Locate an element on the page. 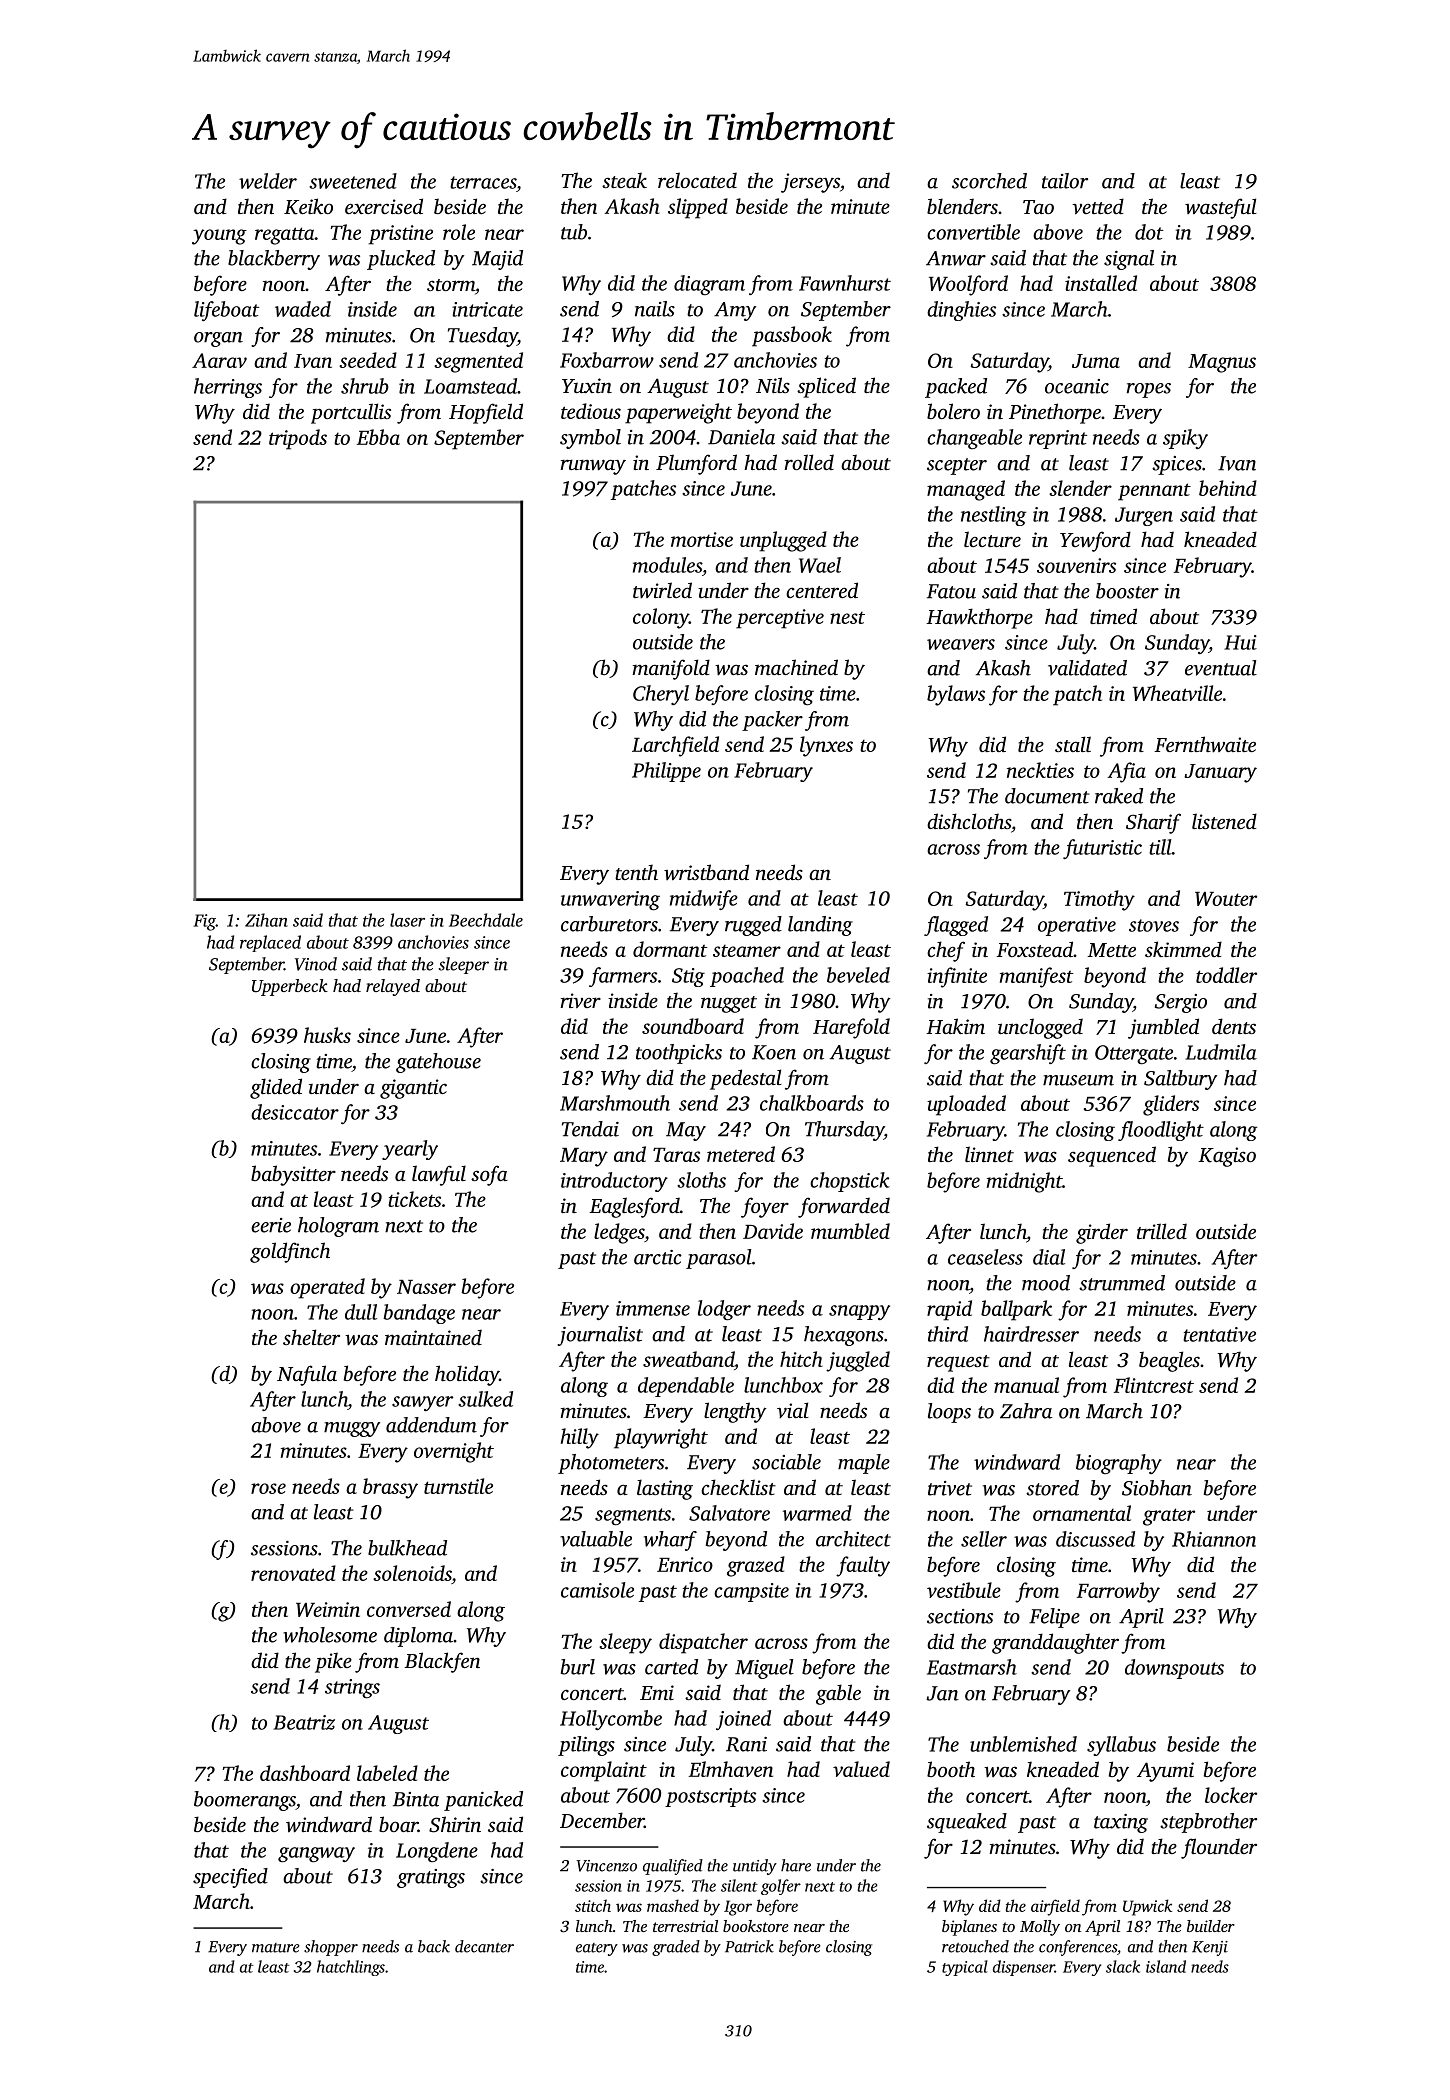 The width and height of the page is (1450, 2100). perceptive is located at coordinates (780, 619).
